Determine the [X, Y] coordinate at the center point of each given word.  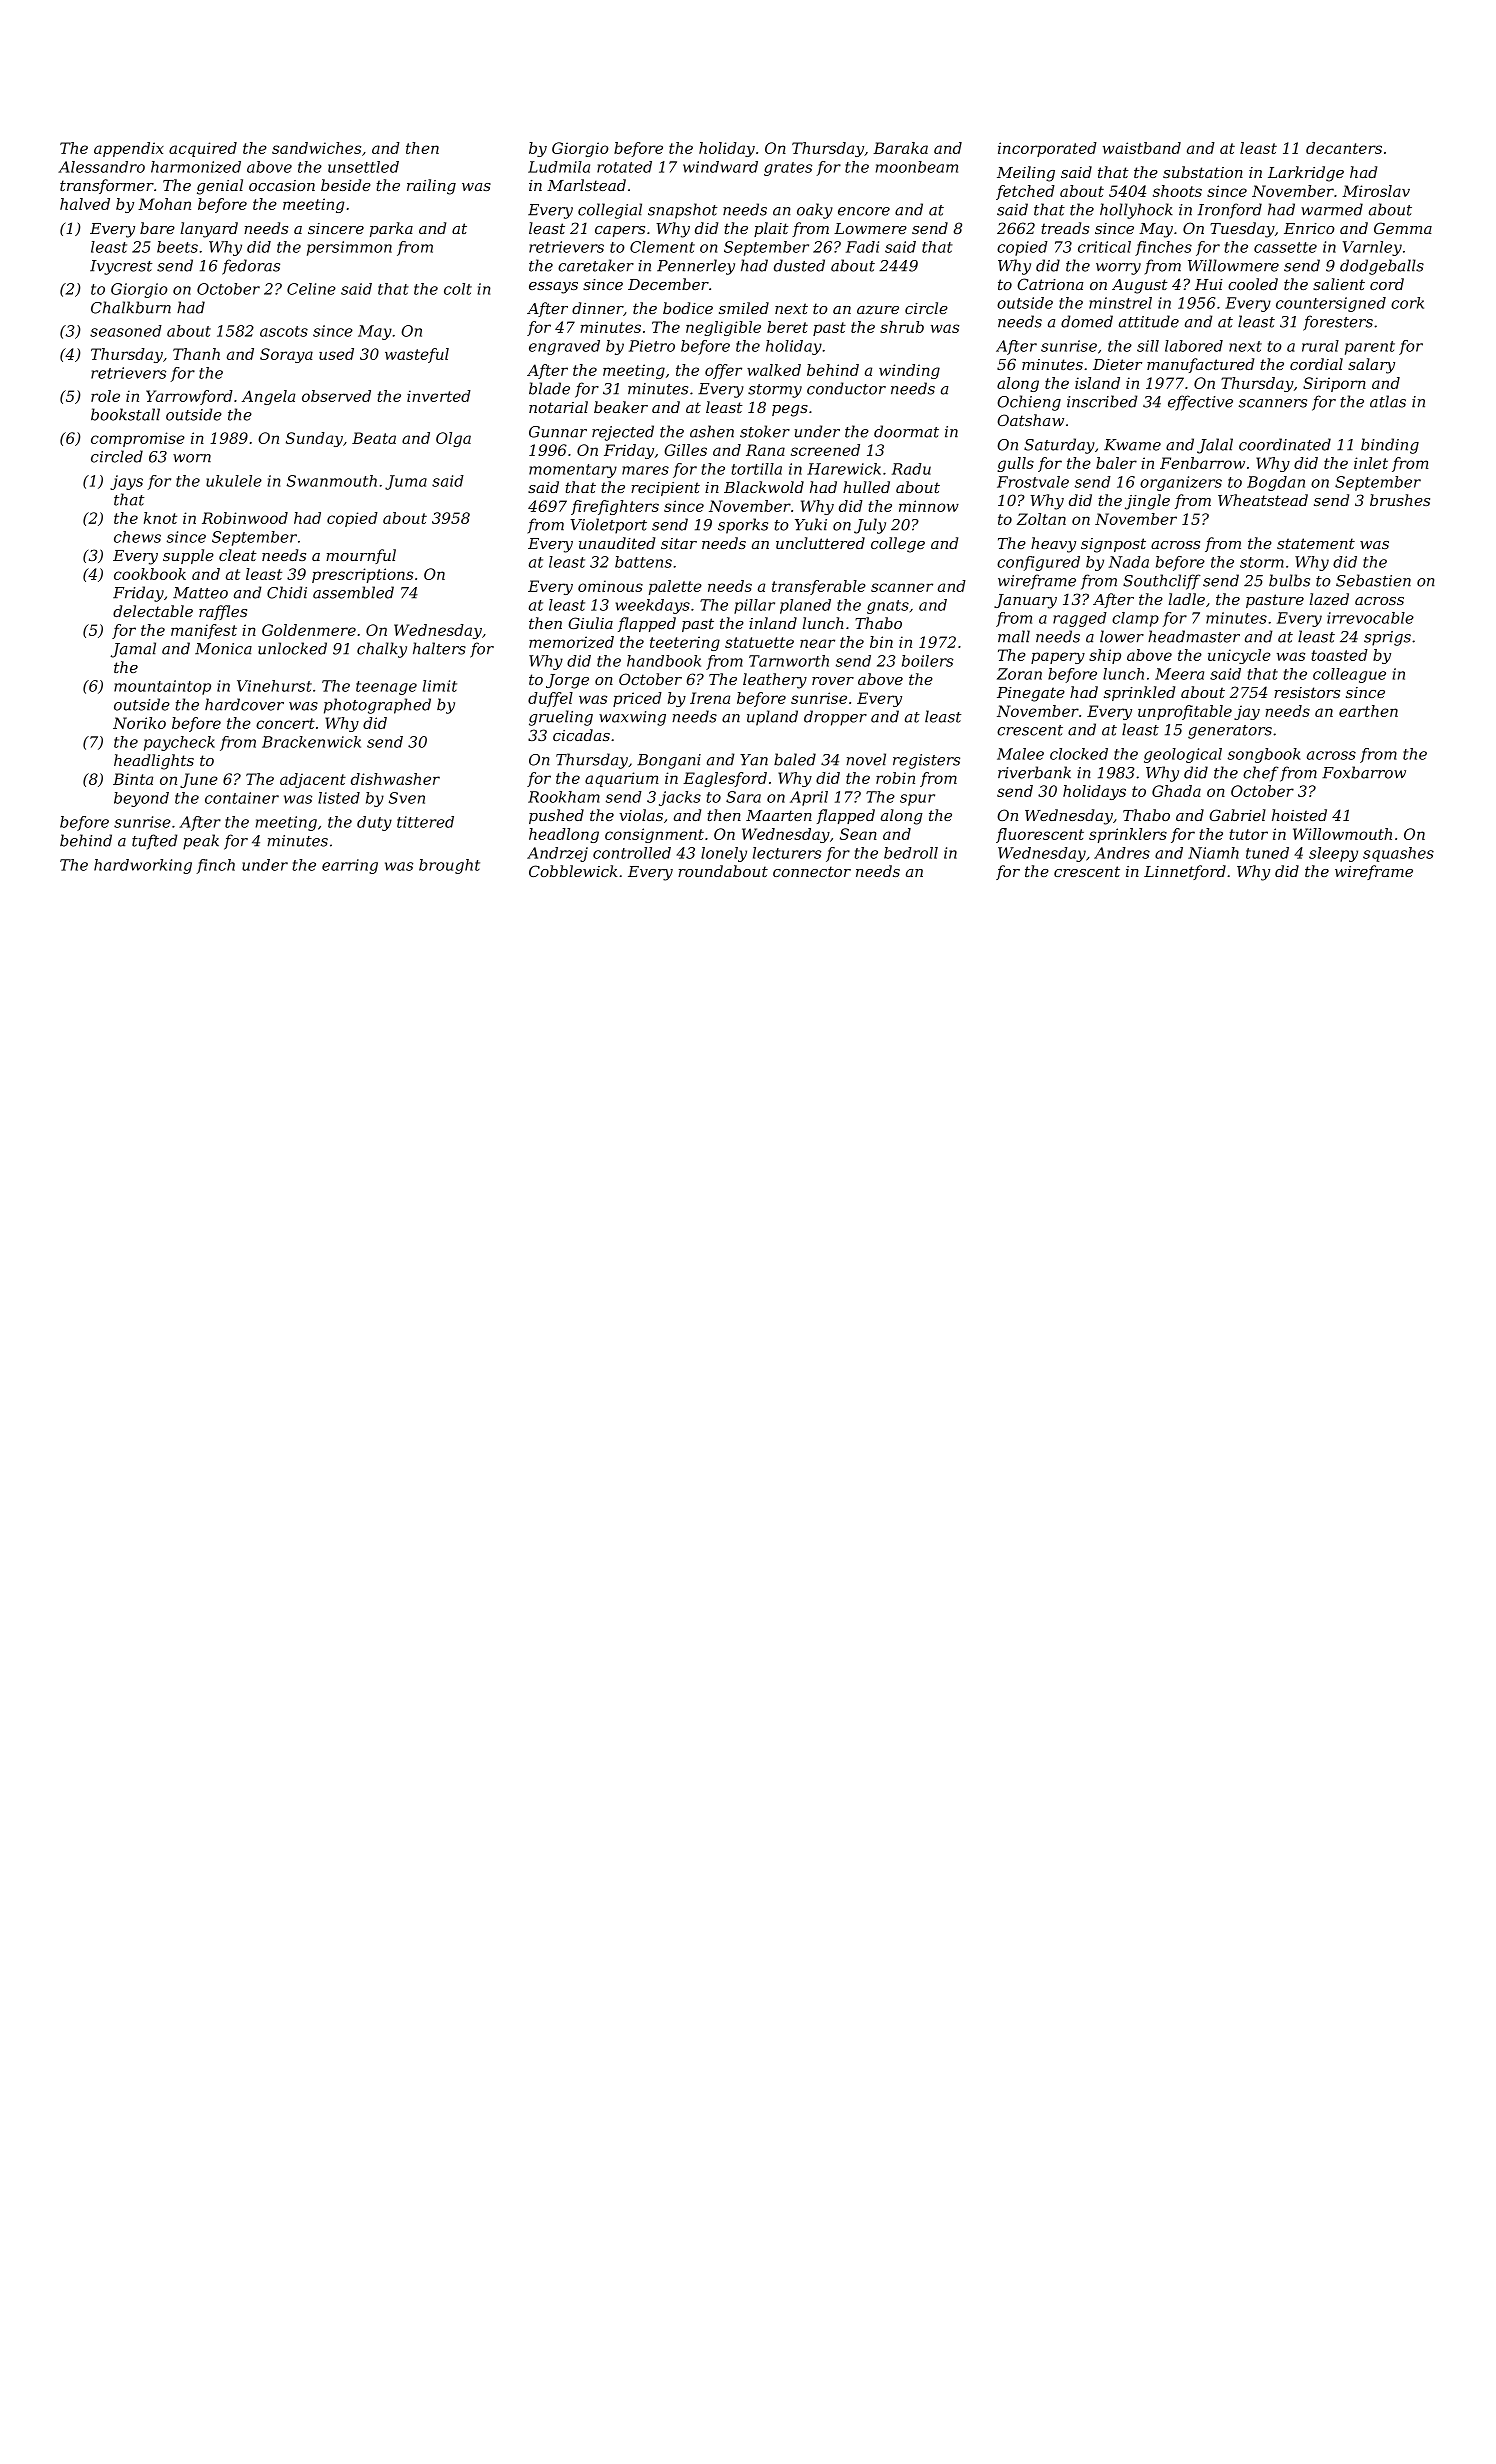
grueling [561, 718]
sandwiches [316, 148]
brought [449, 866]
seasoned [126, 331]
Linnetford [1185, 872]
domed [1087, 321]
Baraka [900, 148]
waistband [1142, 148]
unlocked [292, 648]
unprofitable [1185, 712]
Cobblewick [573, 871]
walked [774, 370]
